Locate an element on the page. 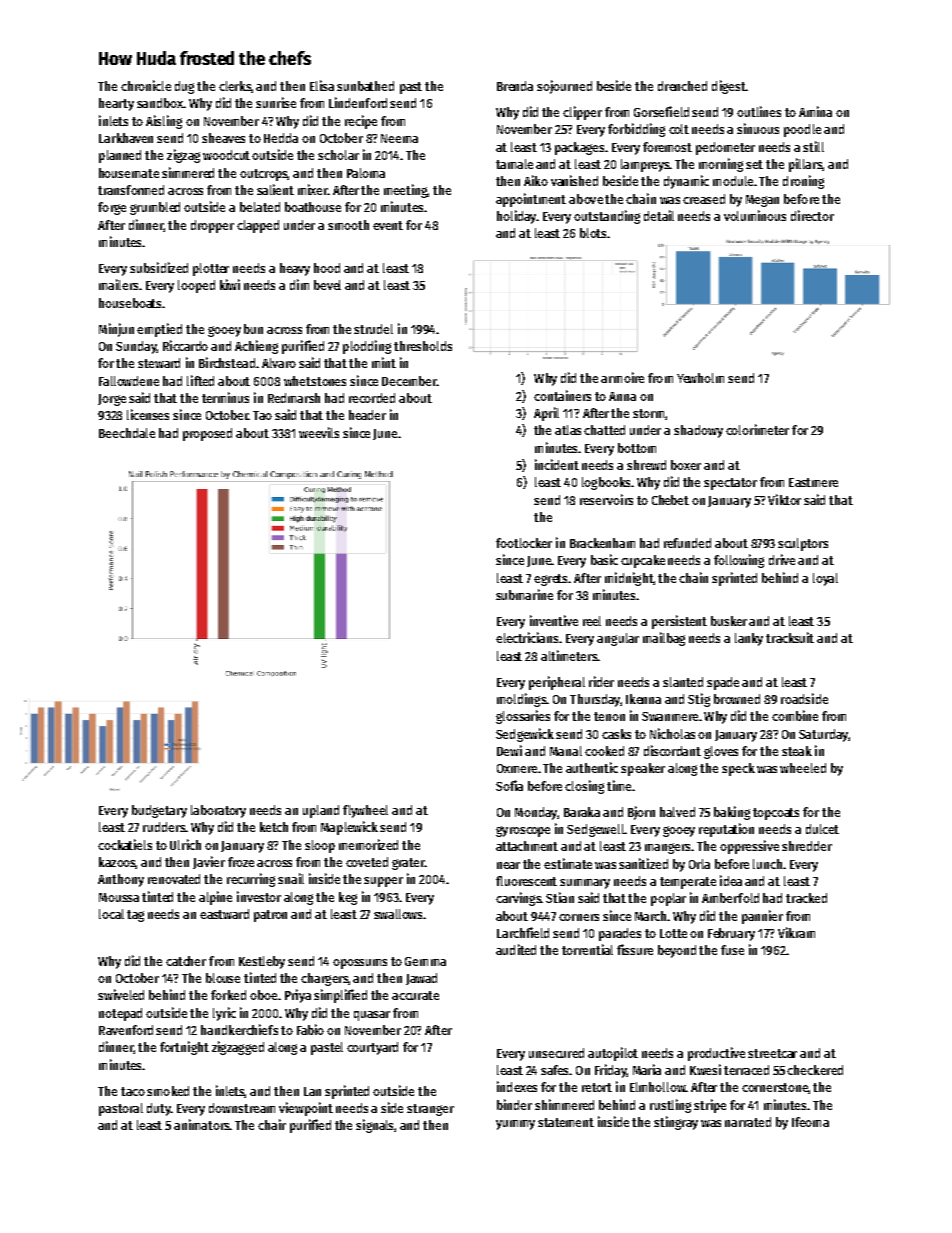 This document has width=952, height=1233. electricians is located at coordinates (528, 637).
